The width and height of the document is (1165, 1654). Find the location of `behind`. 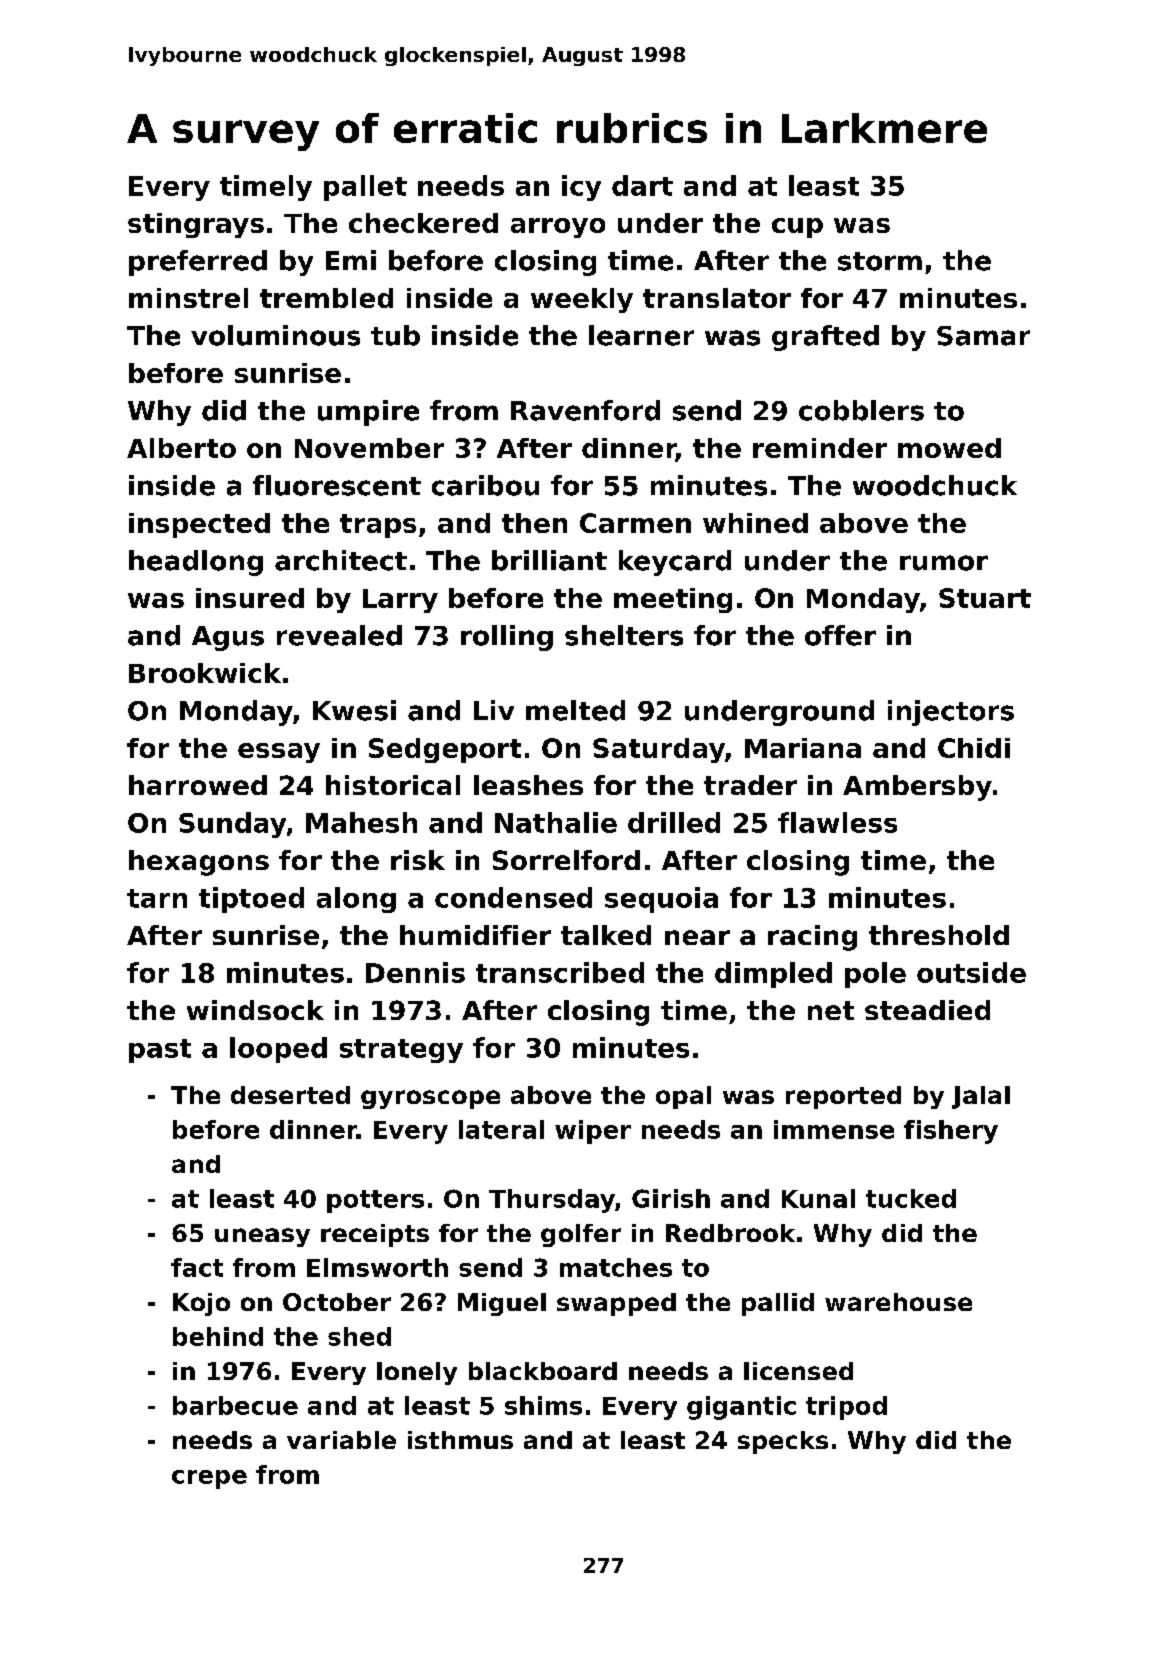

behind is located at coordinates (218, 1336).
